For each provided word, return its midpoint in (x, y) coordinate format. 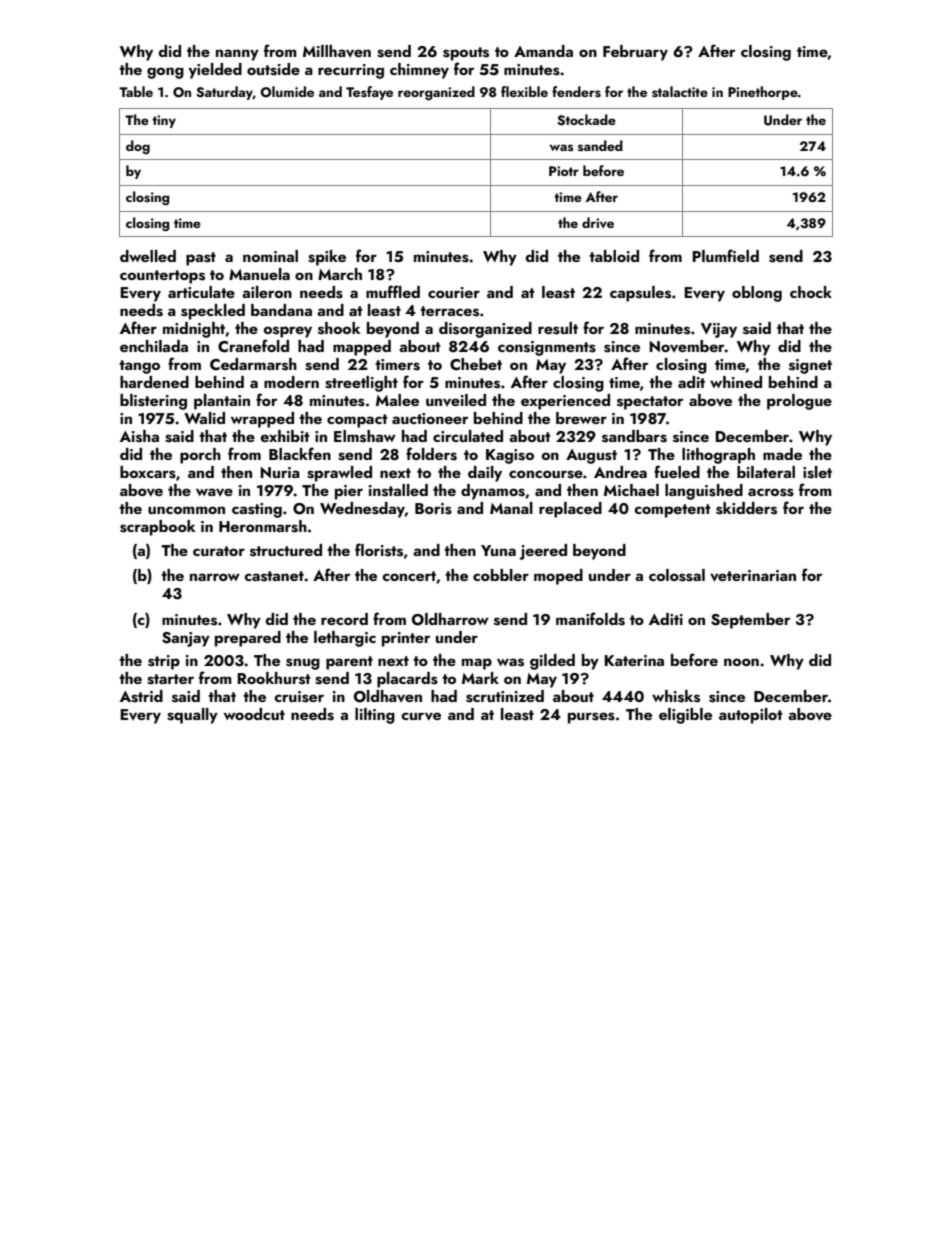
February (635, 53)
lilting (375, 716)
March (340, 274)
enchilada (154, 346)
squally (192, 716)
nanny (237, 55)
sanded (600, 146)
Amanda (543, 51)
